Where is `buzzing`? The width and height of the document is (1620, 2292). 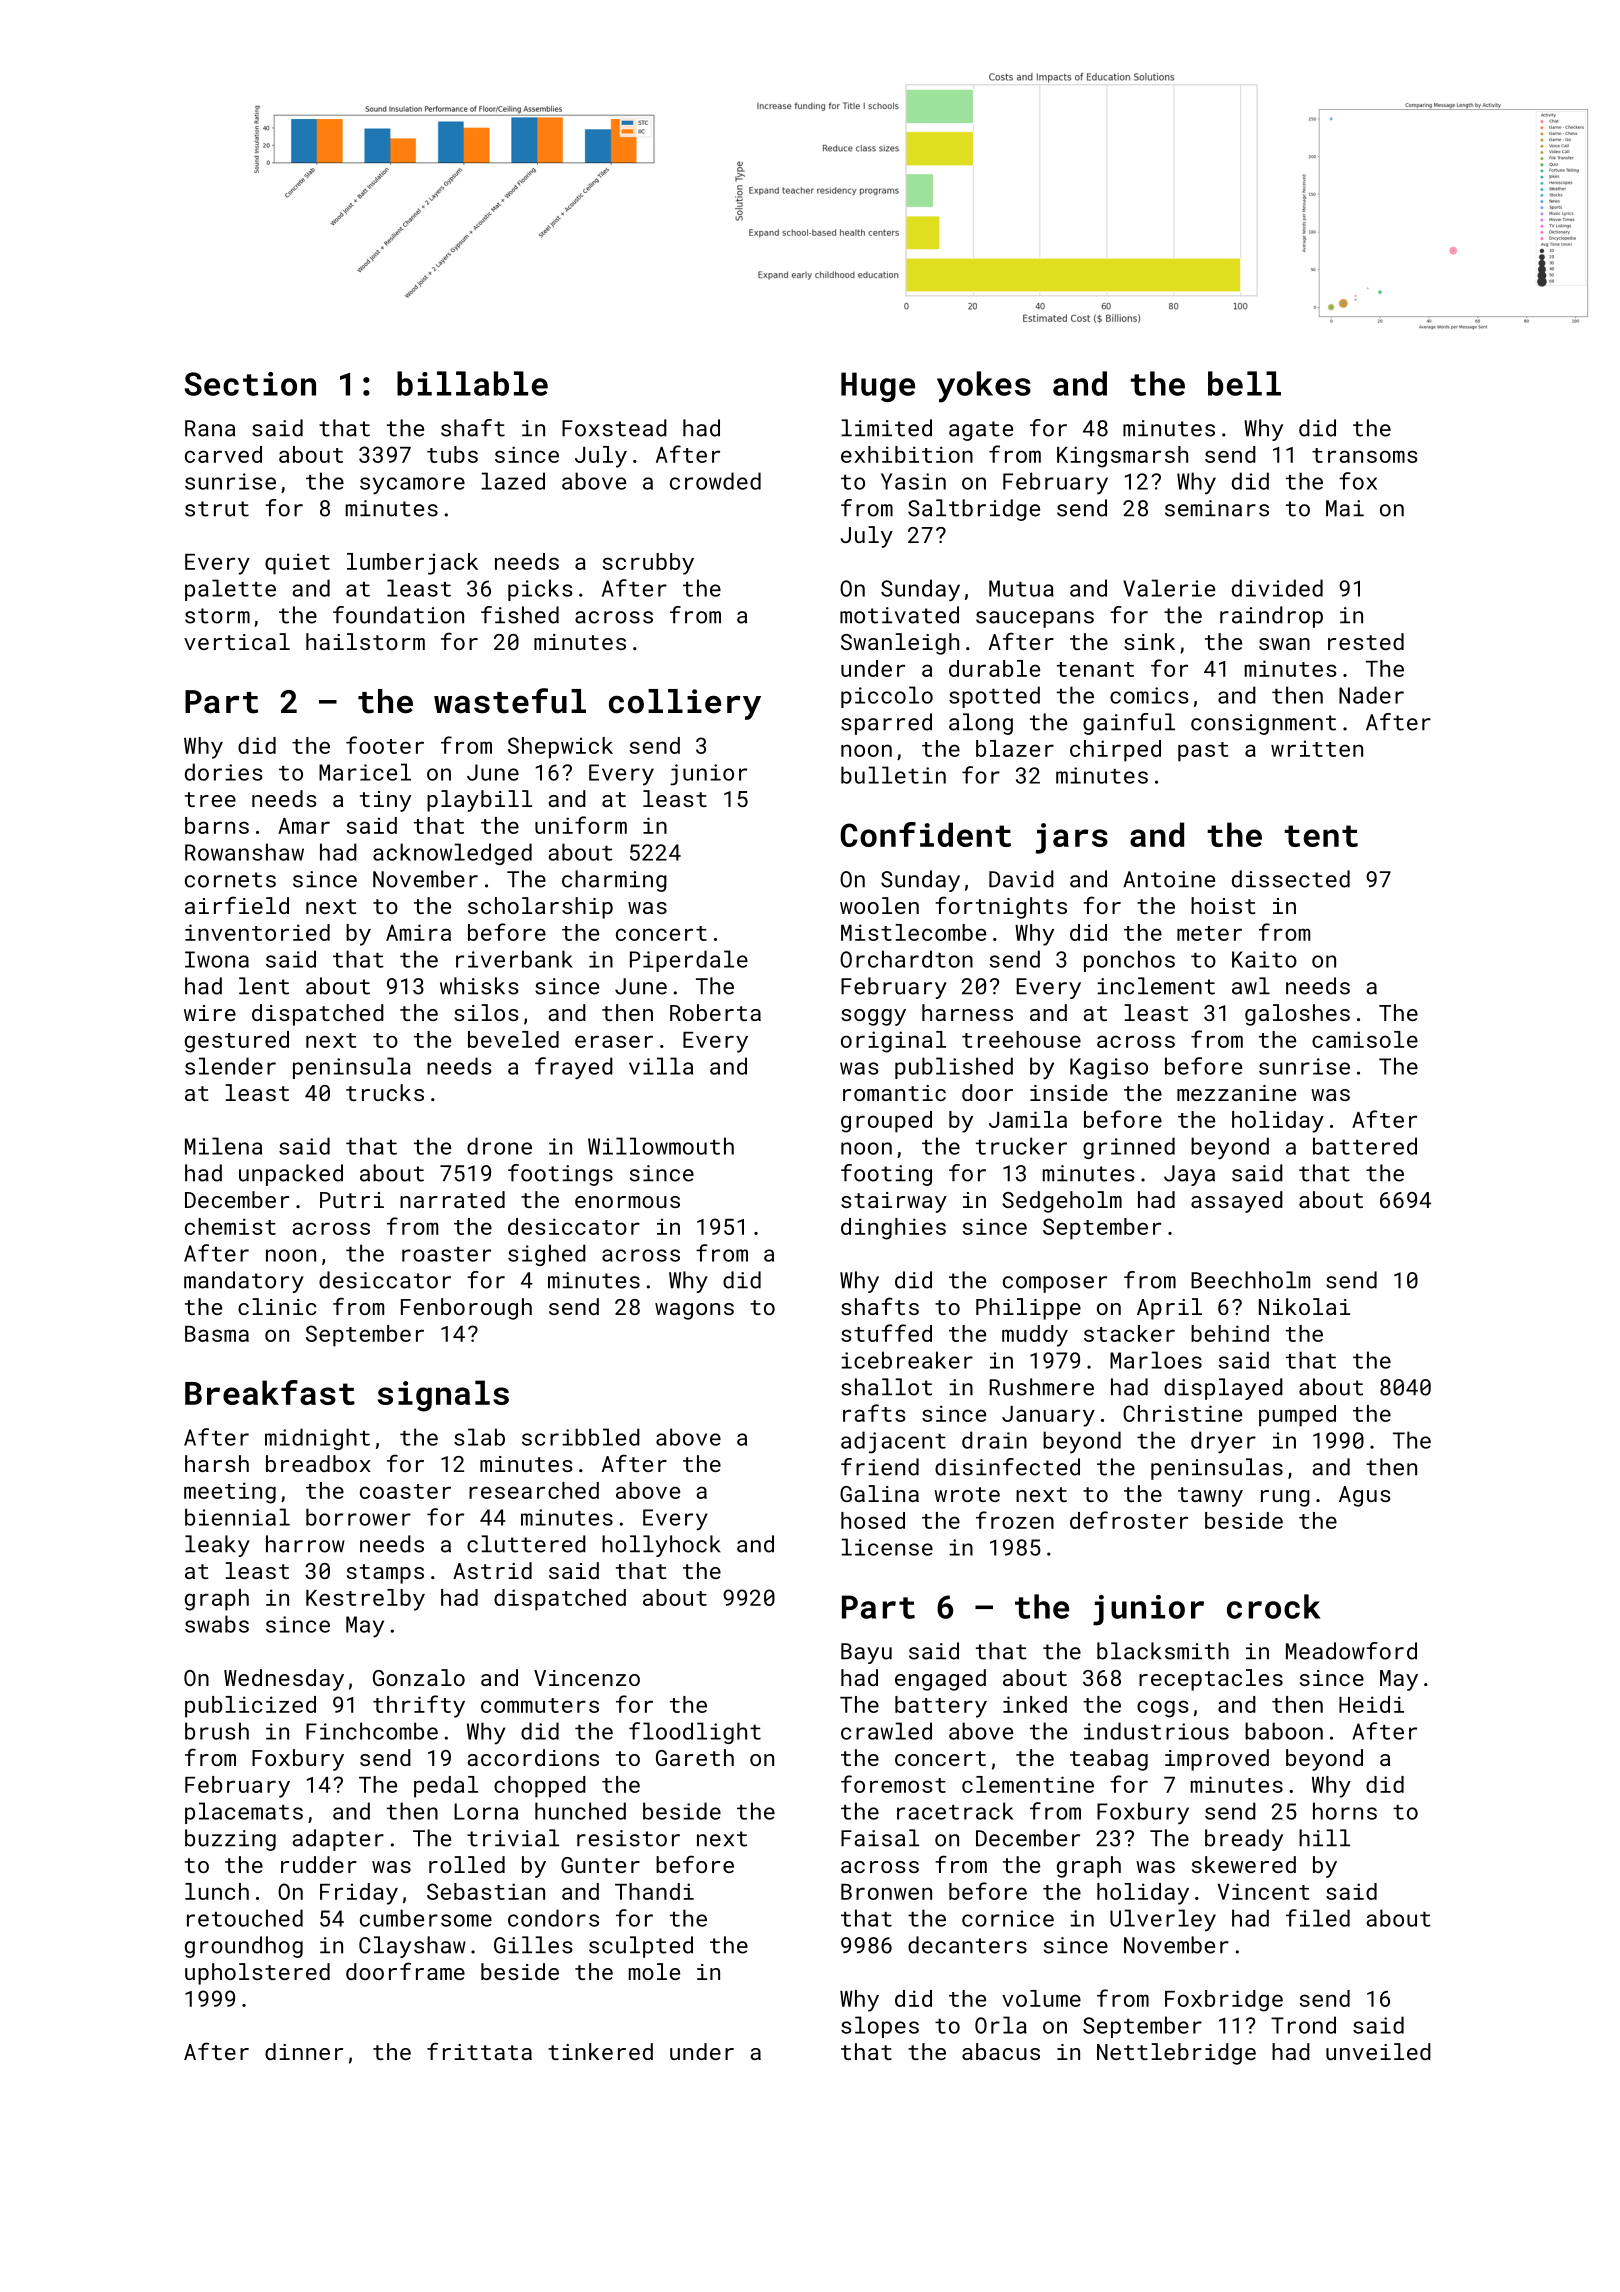 buzzing is located at coordinates (230, 1840).
